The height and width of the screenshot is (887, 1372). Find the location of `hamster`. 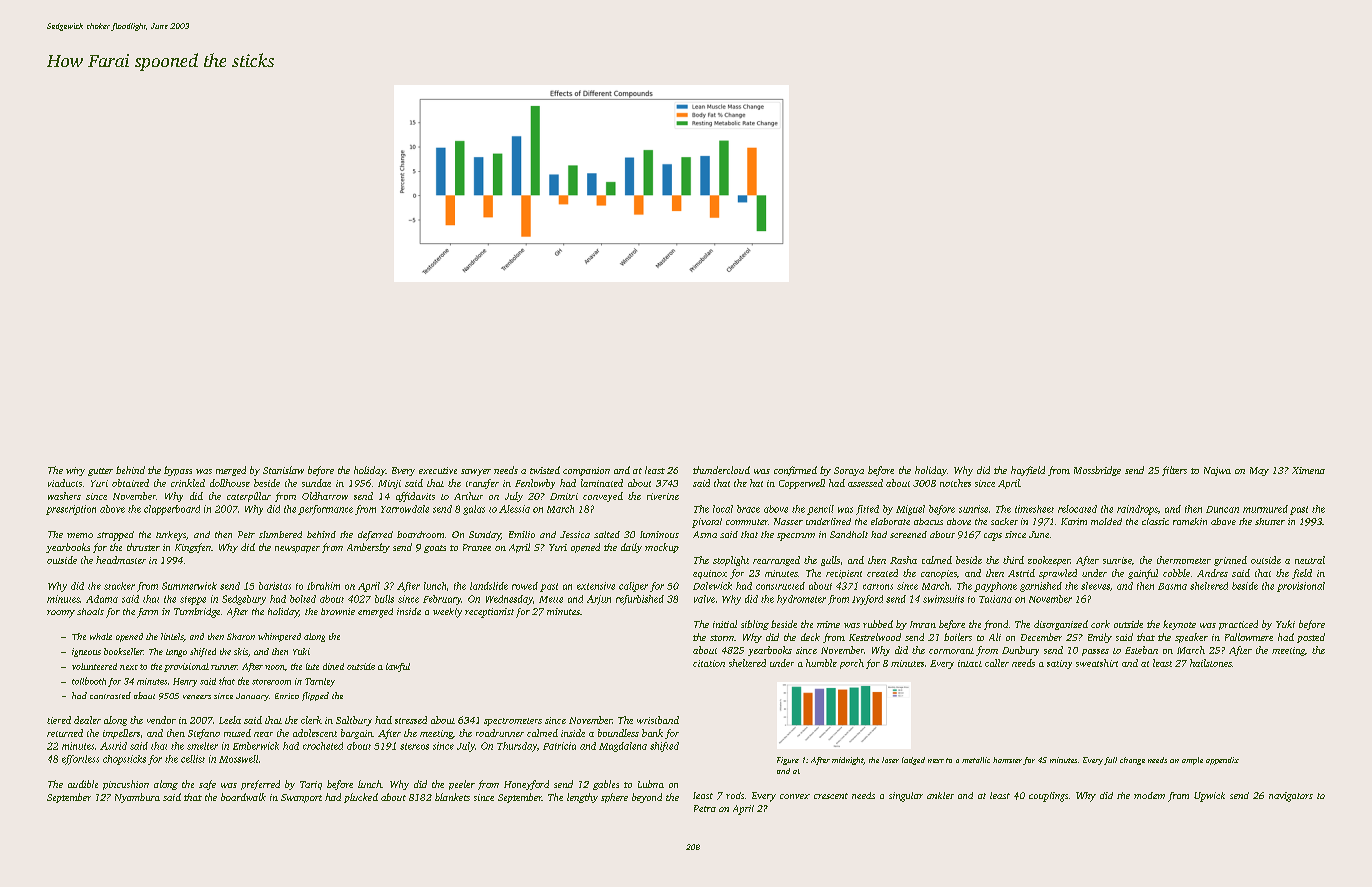

hamster is located at coordinates (1007, 760).
